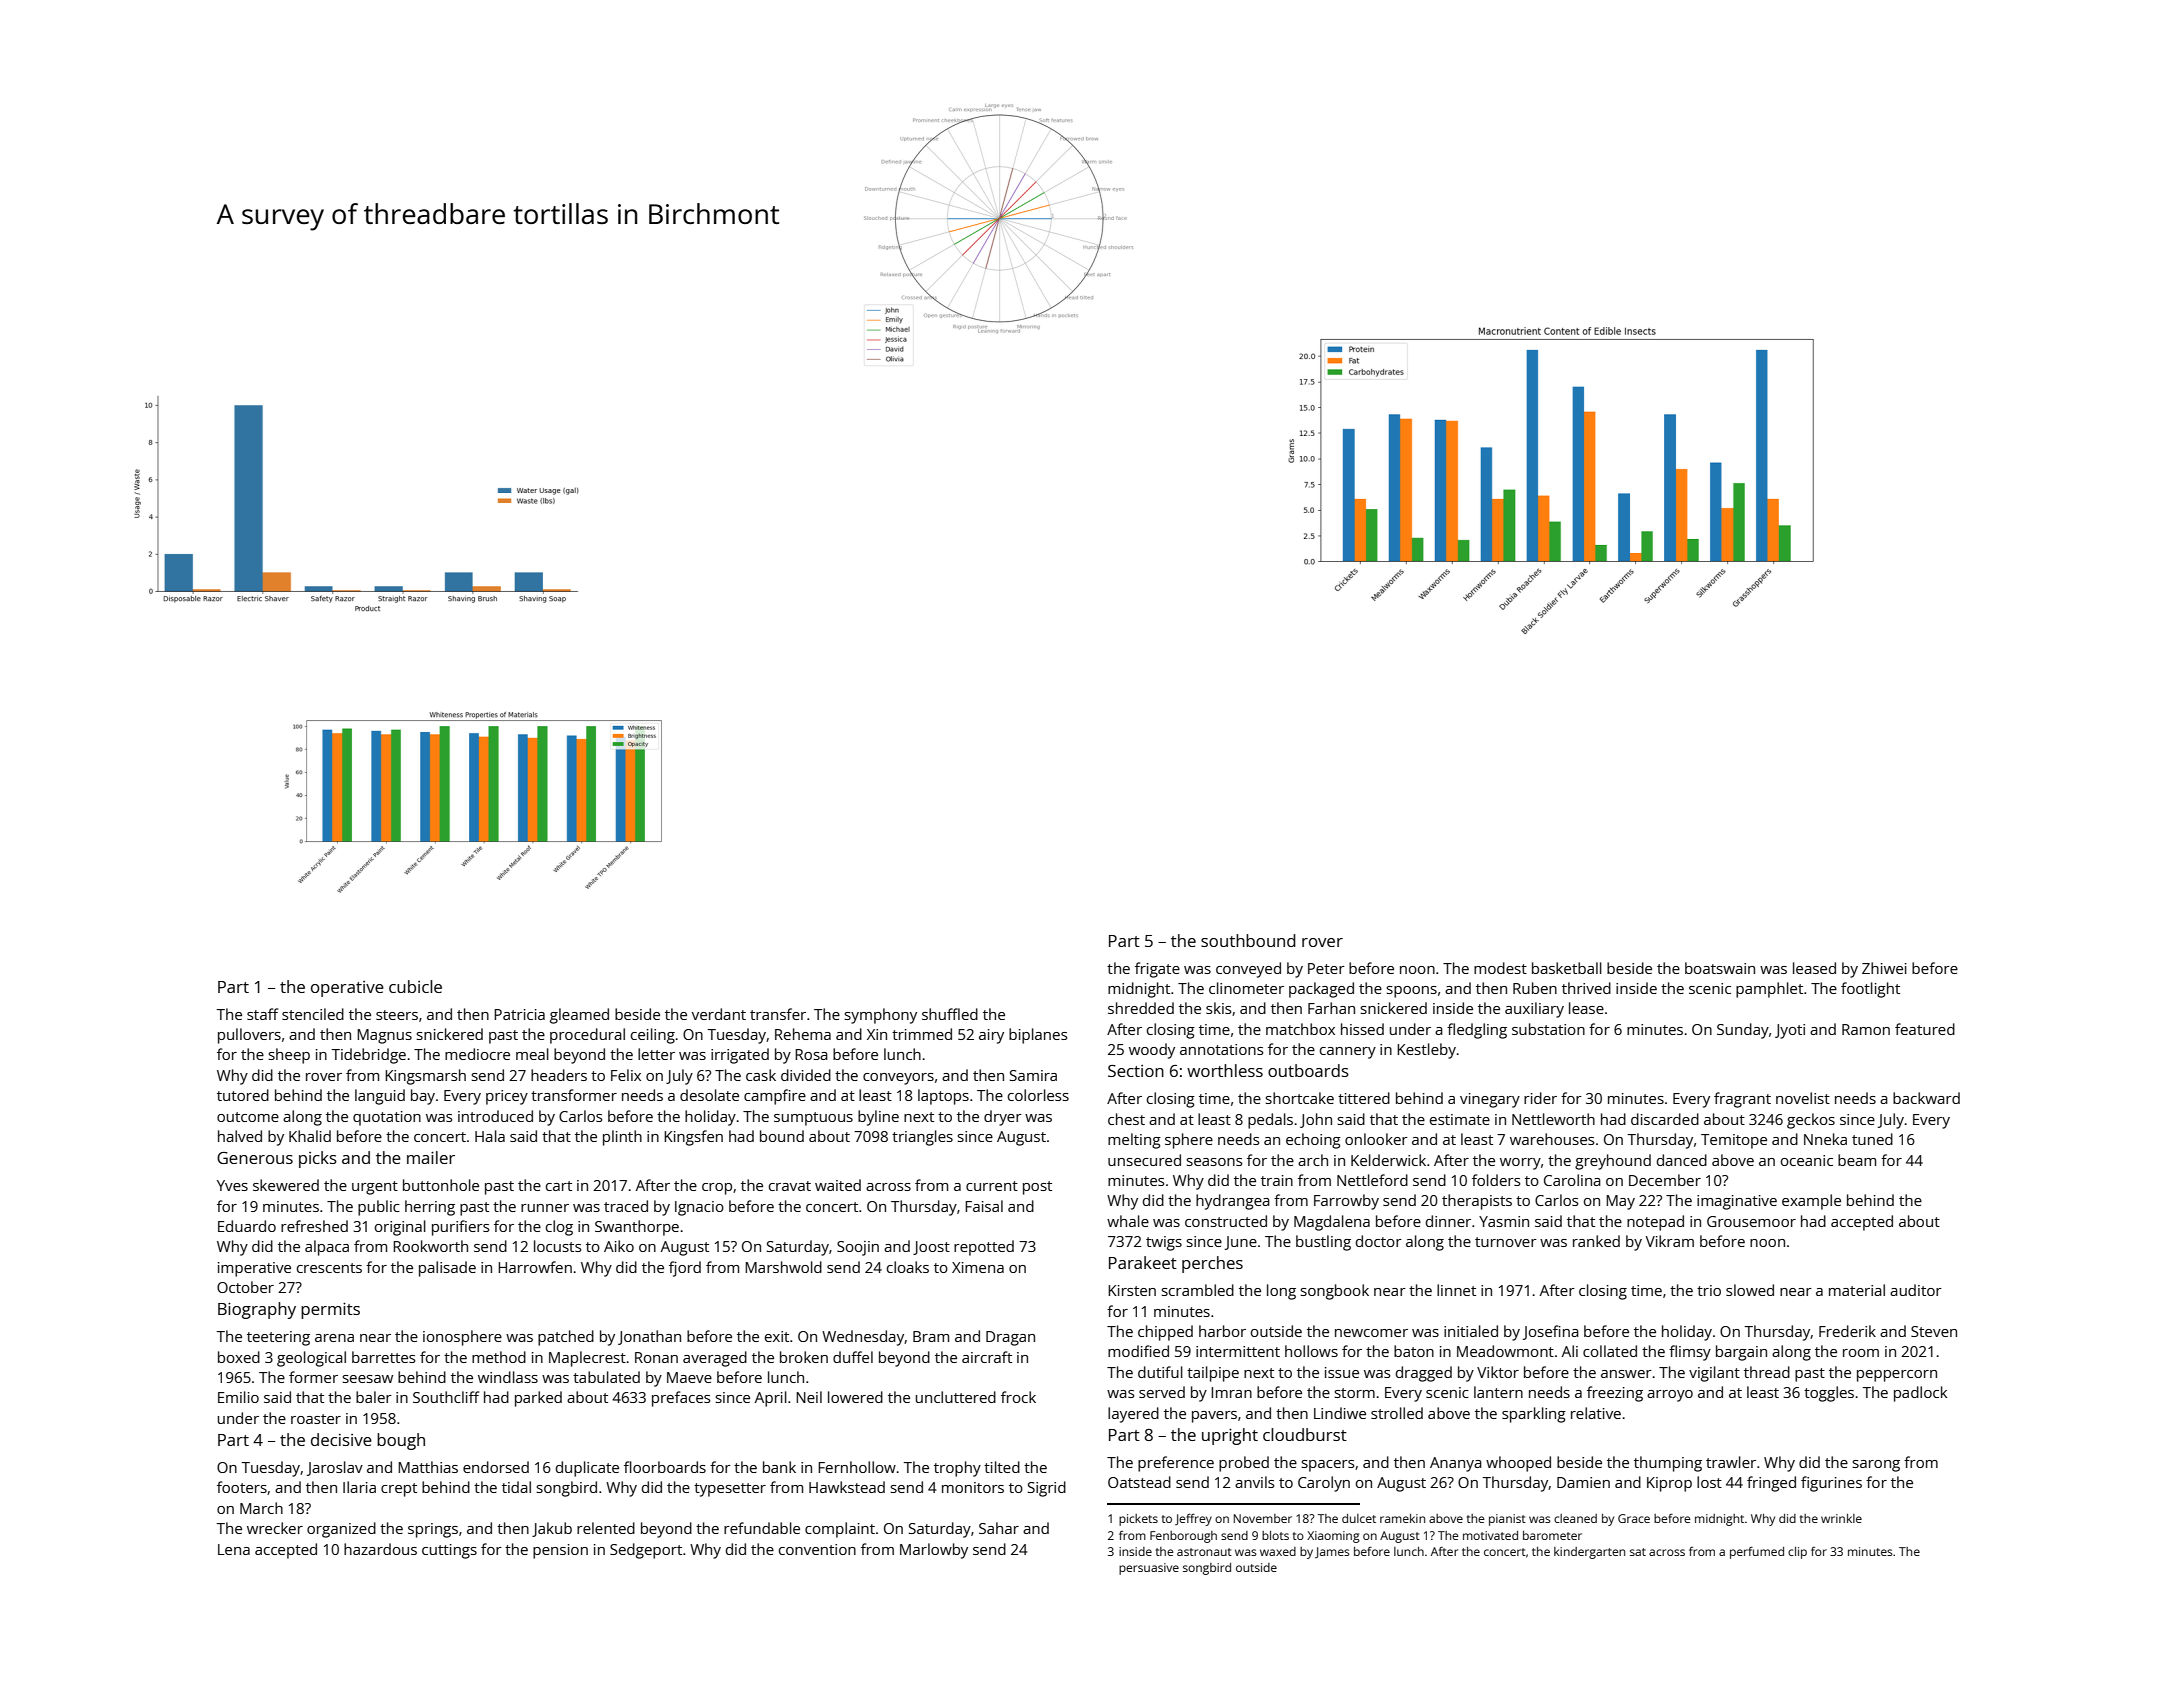 The height and width of the screenshot is (1683, 2178). I want to click on complaint, so click(840, 1530).
